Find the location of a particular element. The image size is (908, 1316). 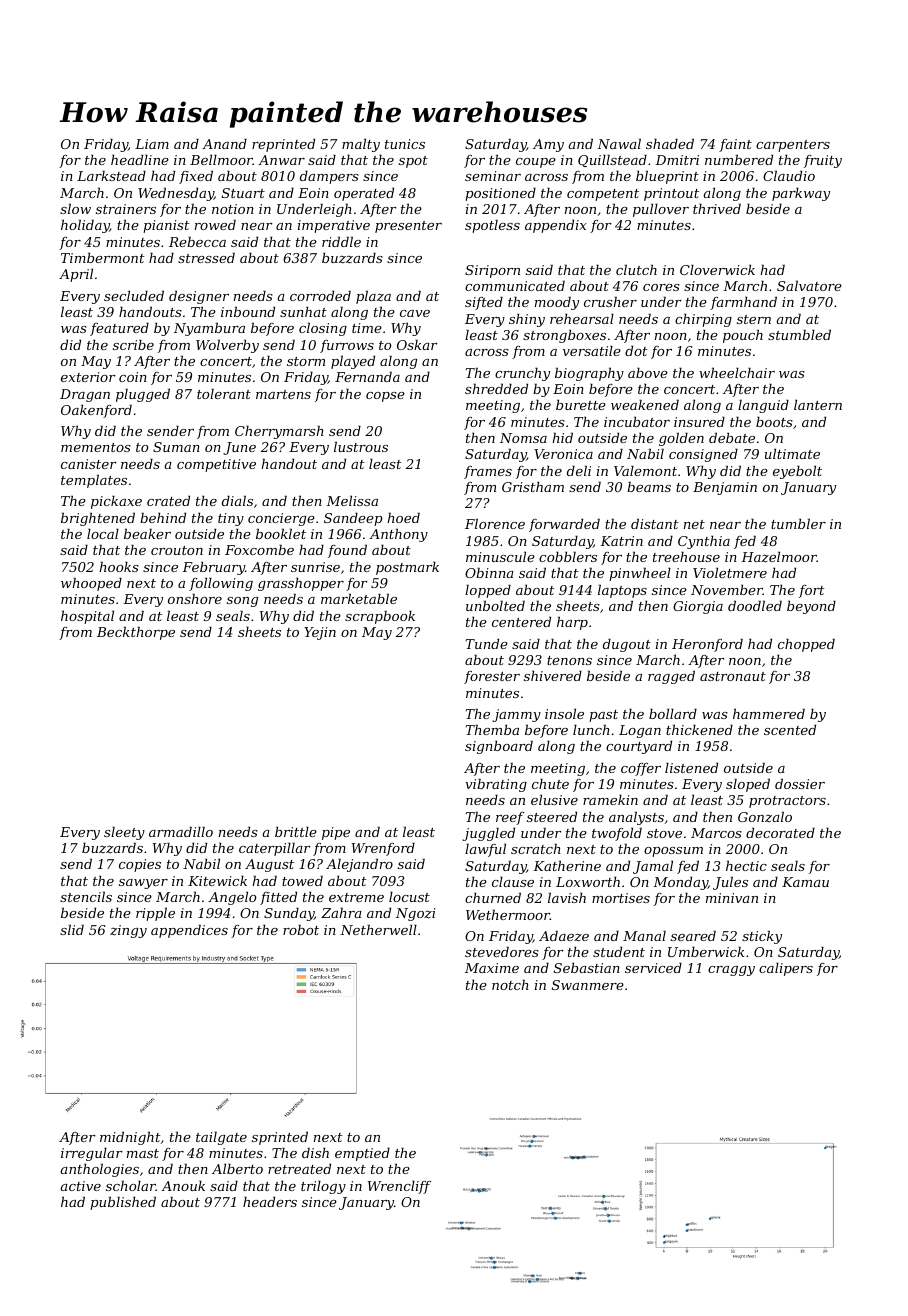

shaded is located at coordinates (670, 143).
